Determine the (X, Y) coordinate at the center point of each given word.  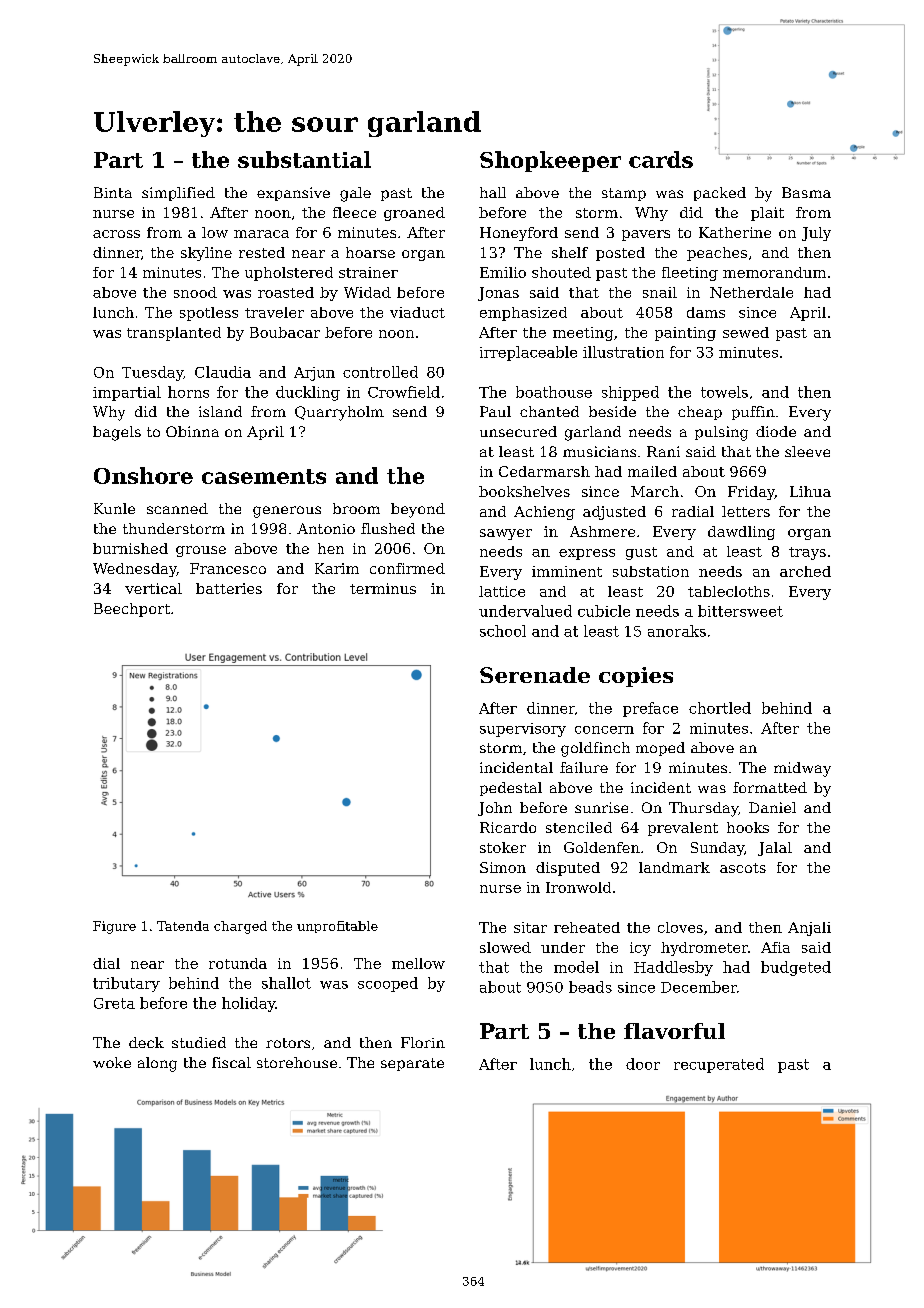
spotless (209, 314)
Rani (663, 451)
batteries (229, 588)
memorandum (774, 272)
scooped (388, 984)
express (587, 554)
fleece (354, 212)
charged (240, 927)
